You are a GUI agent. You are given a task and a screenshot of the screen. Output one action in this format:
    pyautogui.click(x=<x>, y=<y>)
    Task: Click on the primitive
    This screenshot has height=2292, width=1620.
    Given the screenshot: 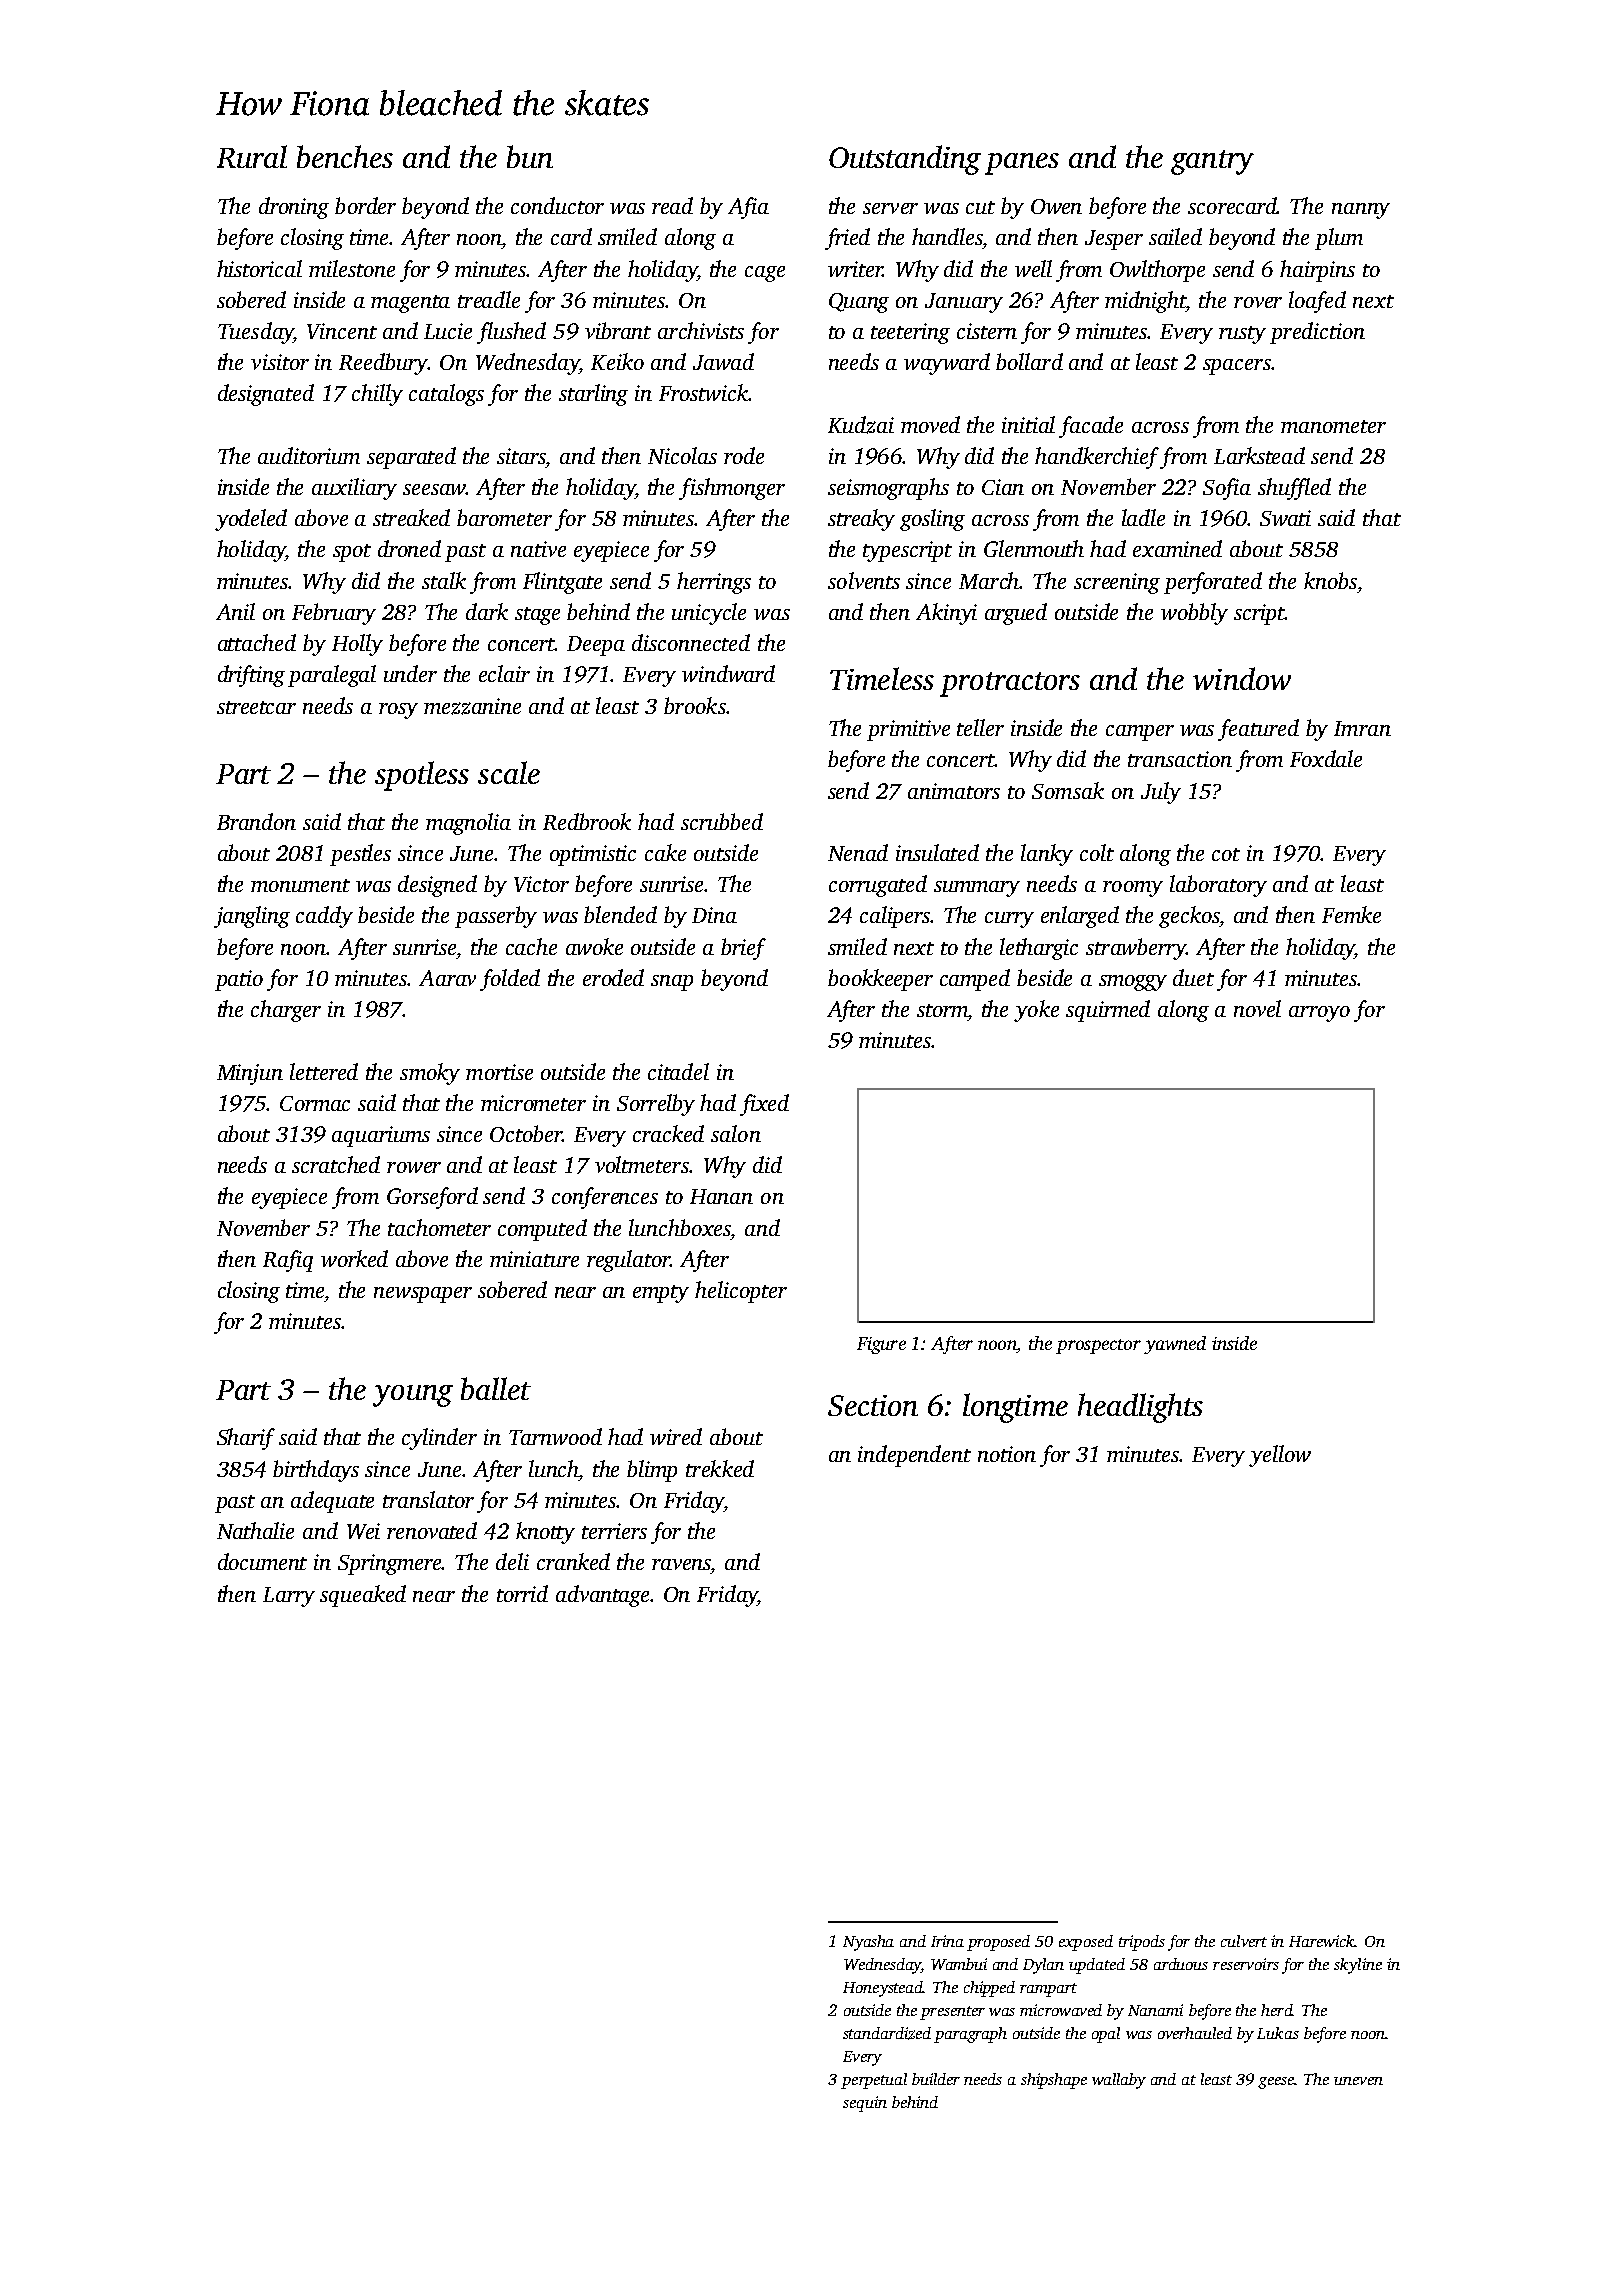 What is the action you would take?
    pyautogui.click(x=908, y=730)
